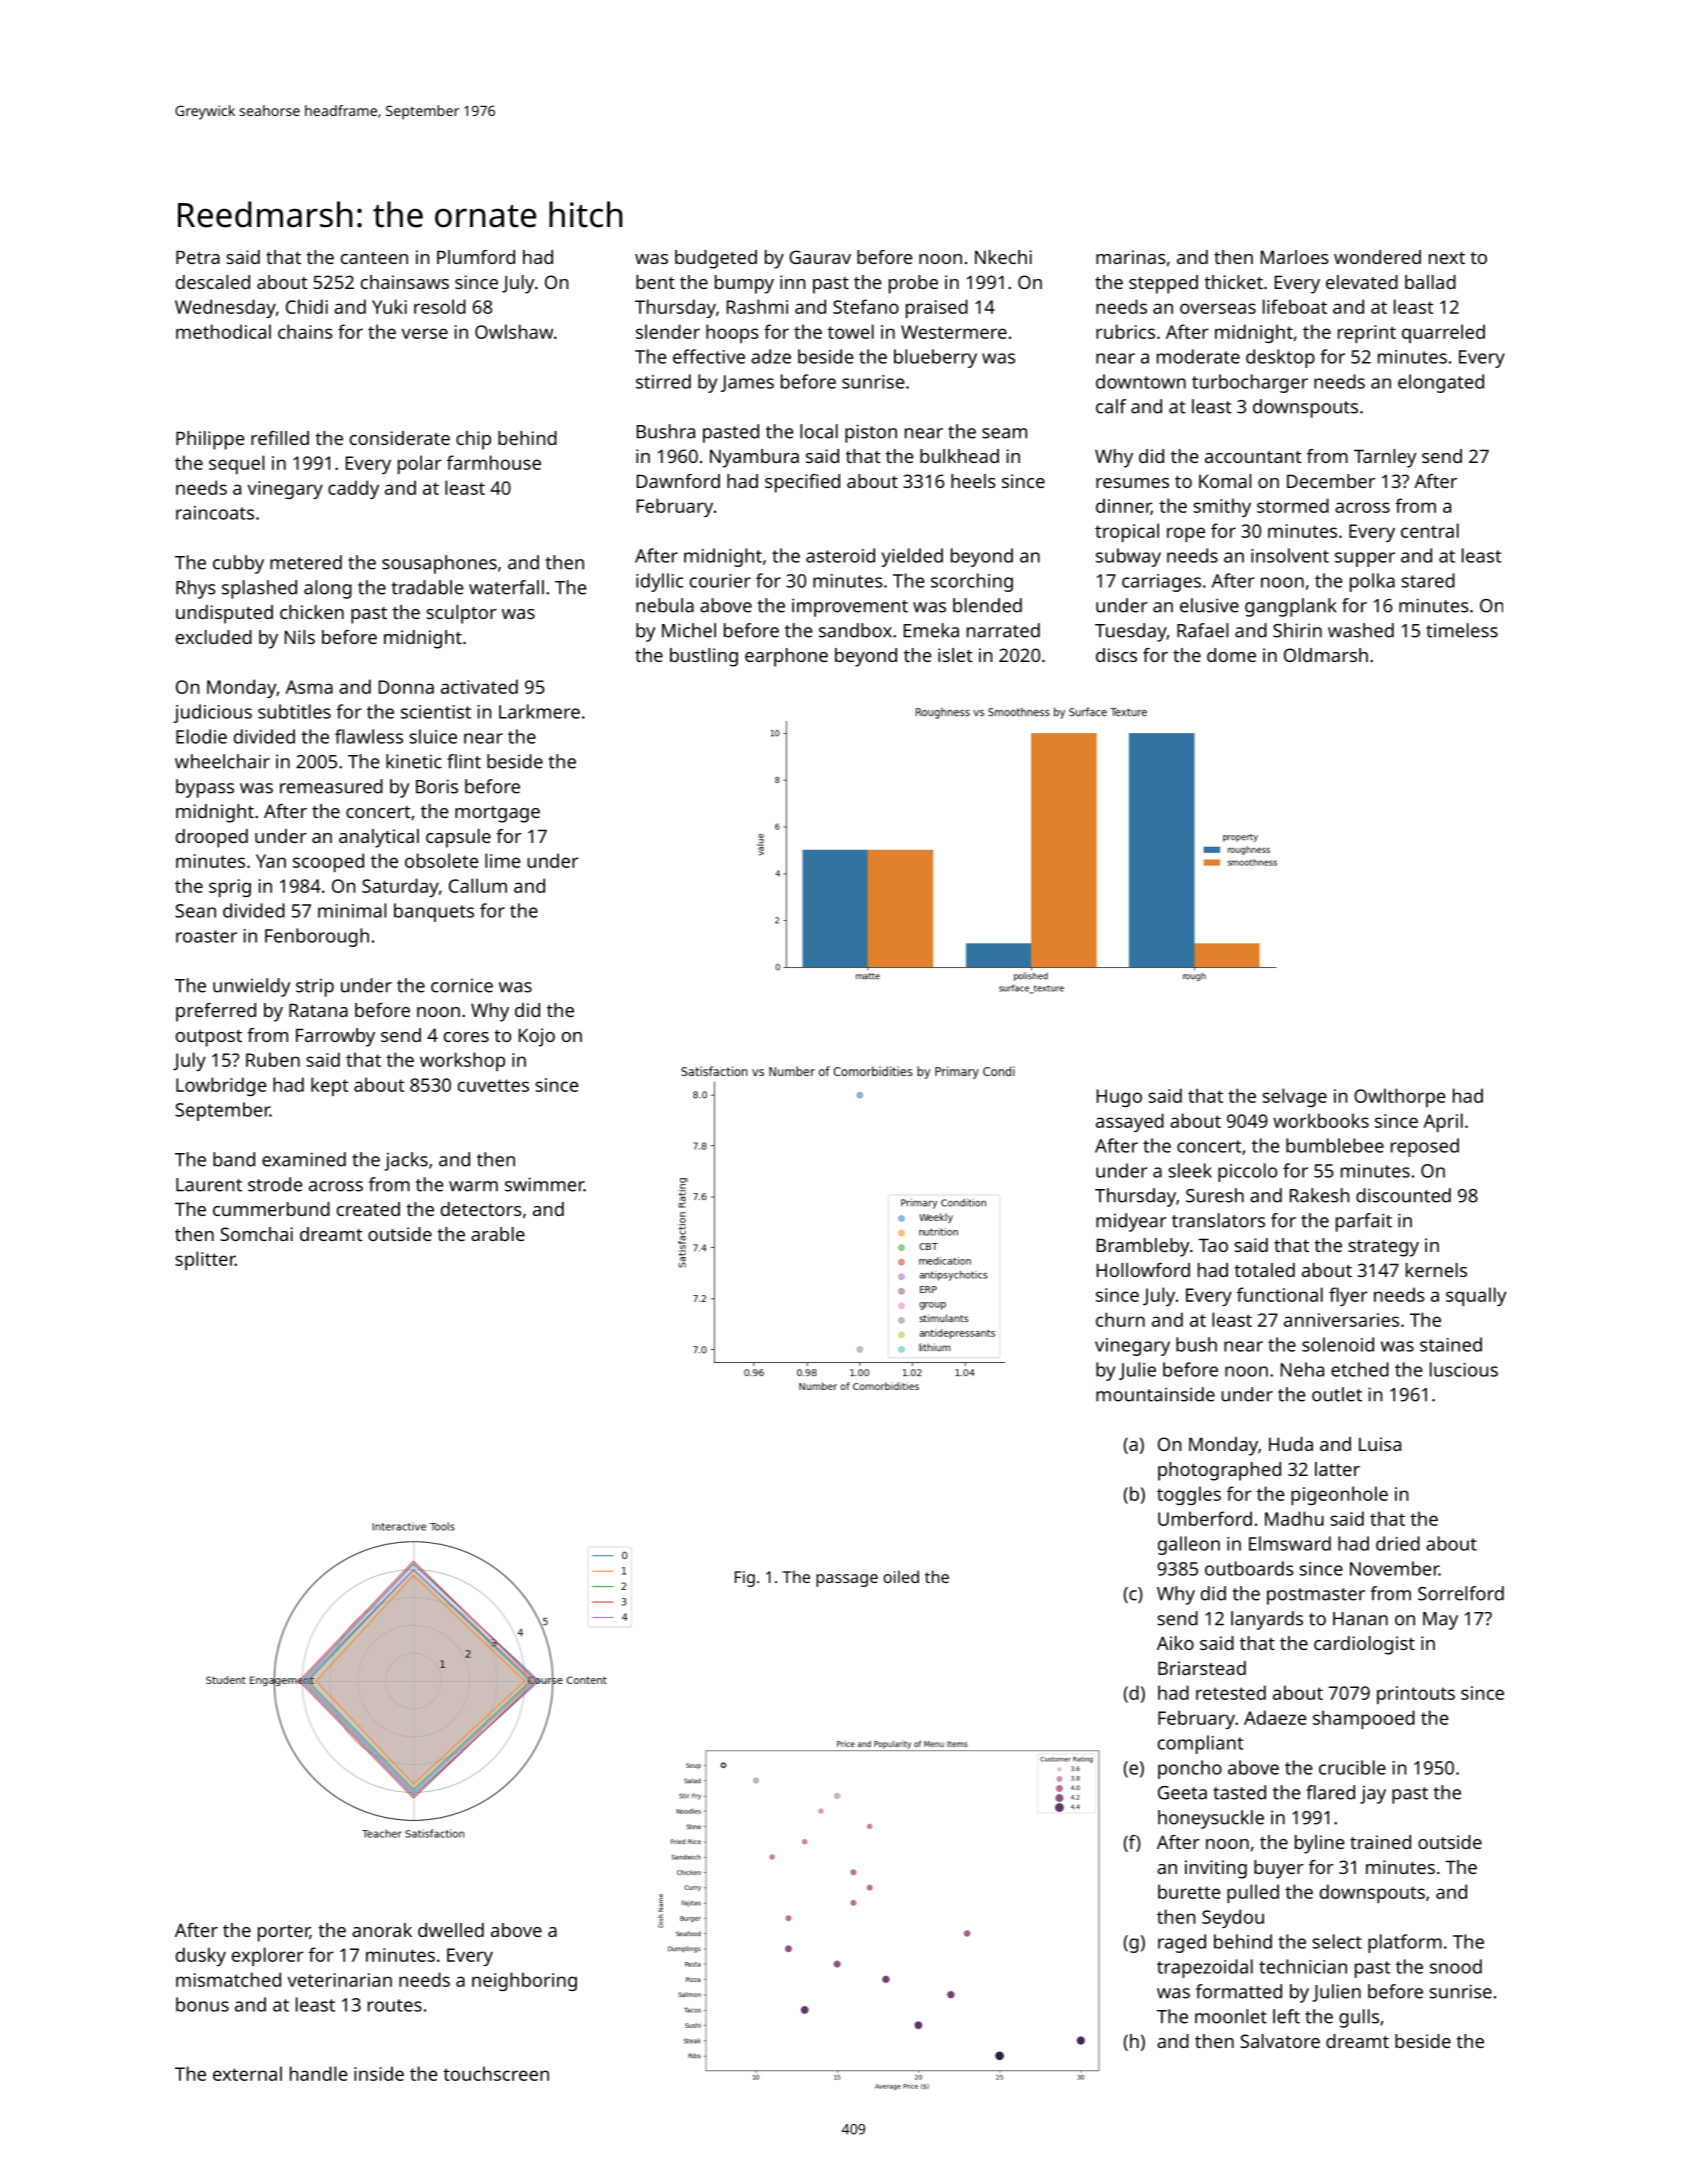  Describe the element at coordinates (1456, 1966) in the document. I see `snood` at that location.
